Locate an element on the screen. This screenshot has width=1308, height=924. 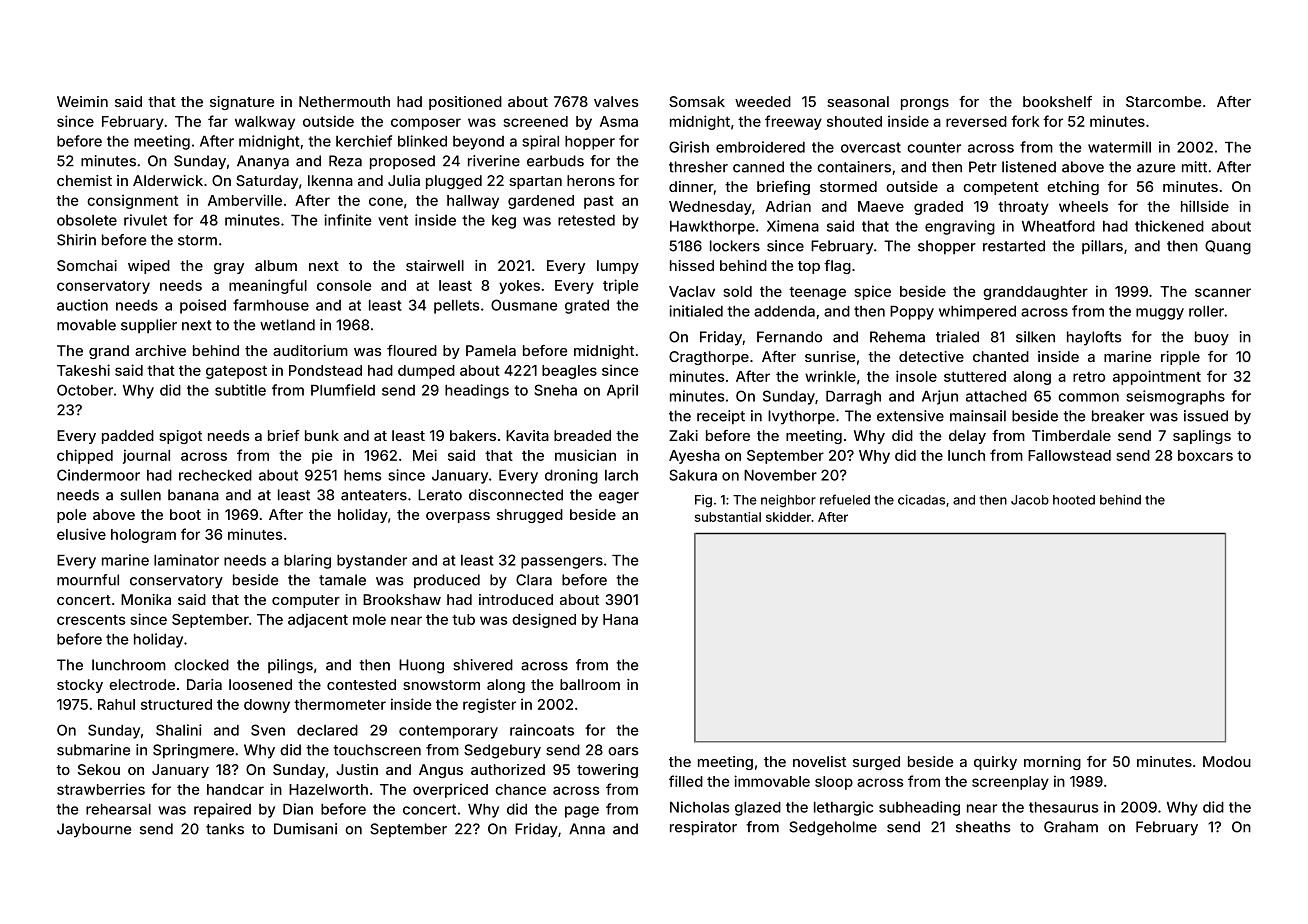
hooted is located at coordinates (1074, 500).
